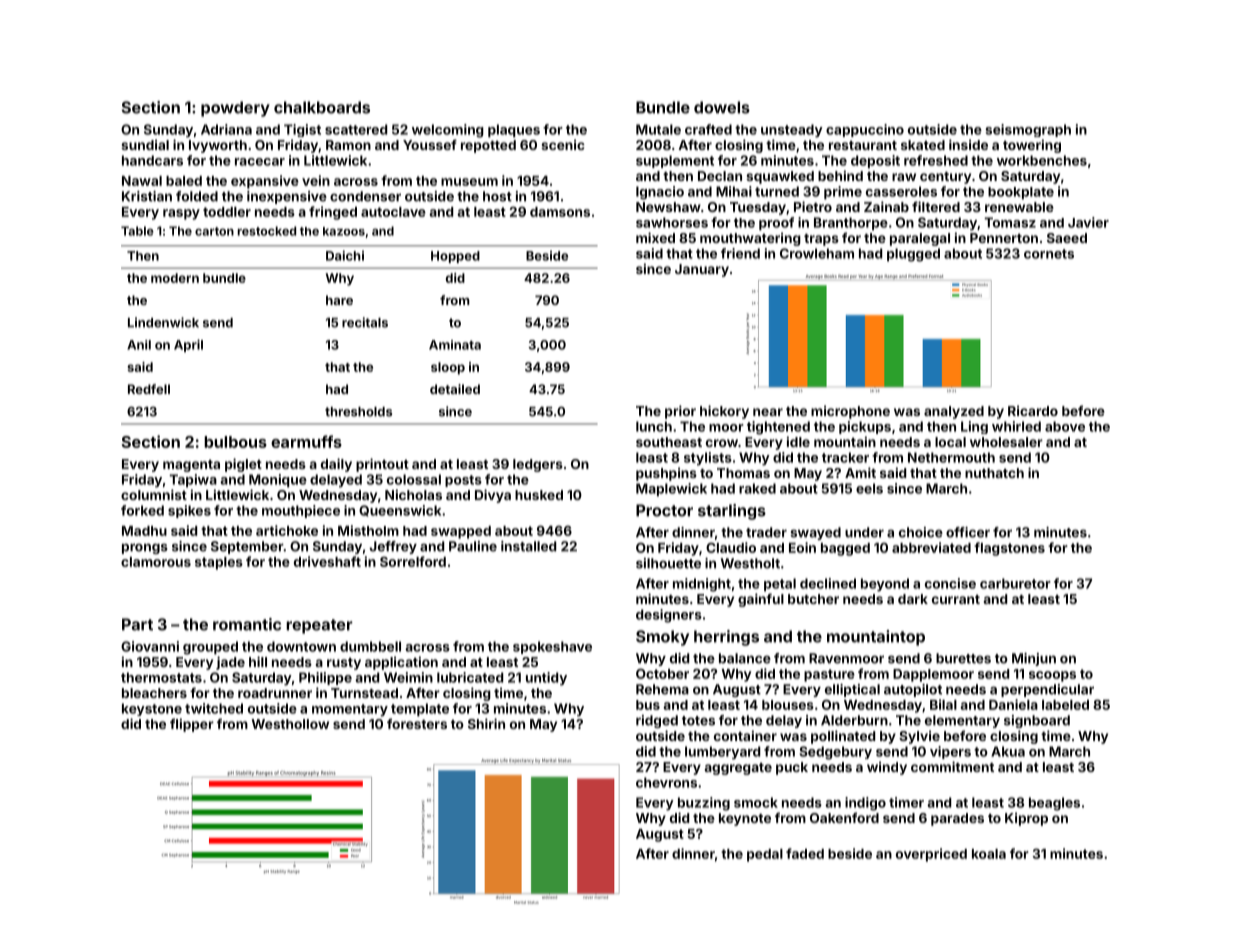 This document has width=1233, height=952. I want to click on flagstones, so click(1009, 549).
